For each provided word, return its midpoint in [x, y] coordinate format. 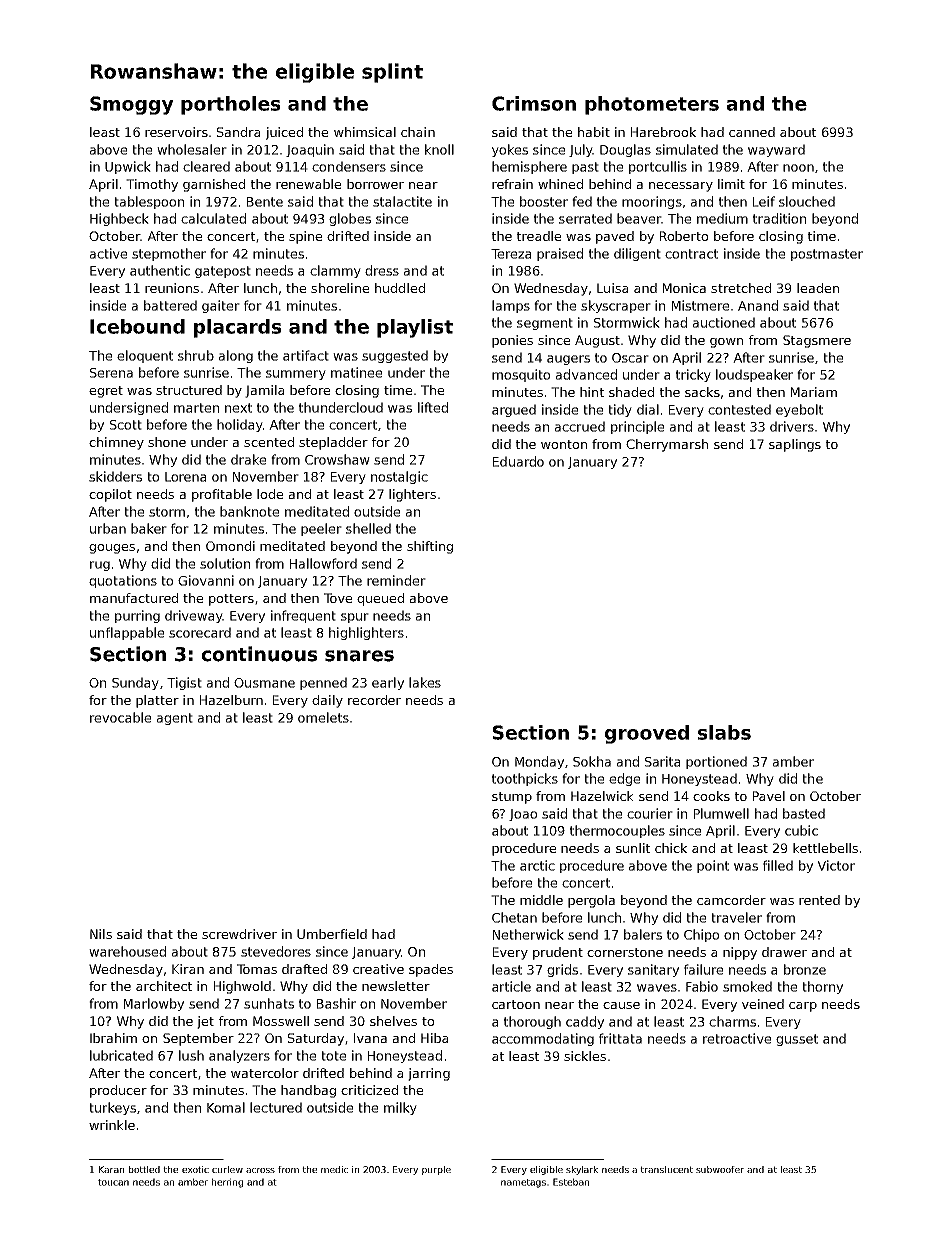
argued [514, 410]
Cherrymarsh [667, 445]
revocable [120, 717]
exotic [195, 1169]
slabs [724, 732]
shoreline [340, 288]
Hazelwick [602, 796]
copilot [110, 495]
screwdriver [239, 934]
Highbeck [119, 219]
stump [512, 798]
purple [436, 1170]
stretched [741, 288]
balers [643, 934]
